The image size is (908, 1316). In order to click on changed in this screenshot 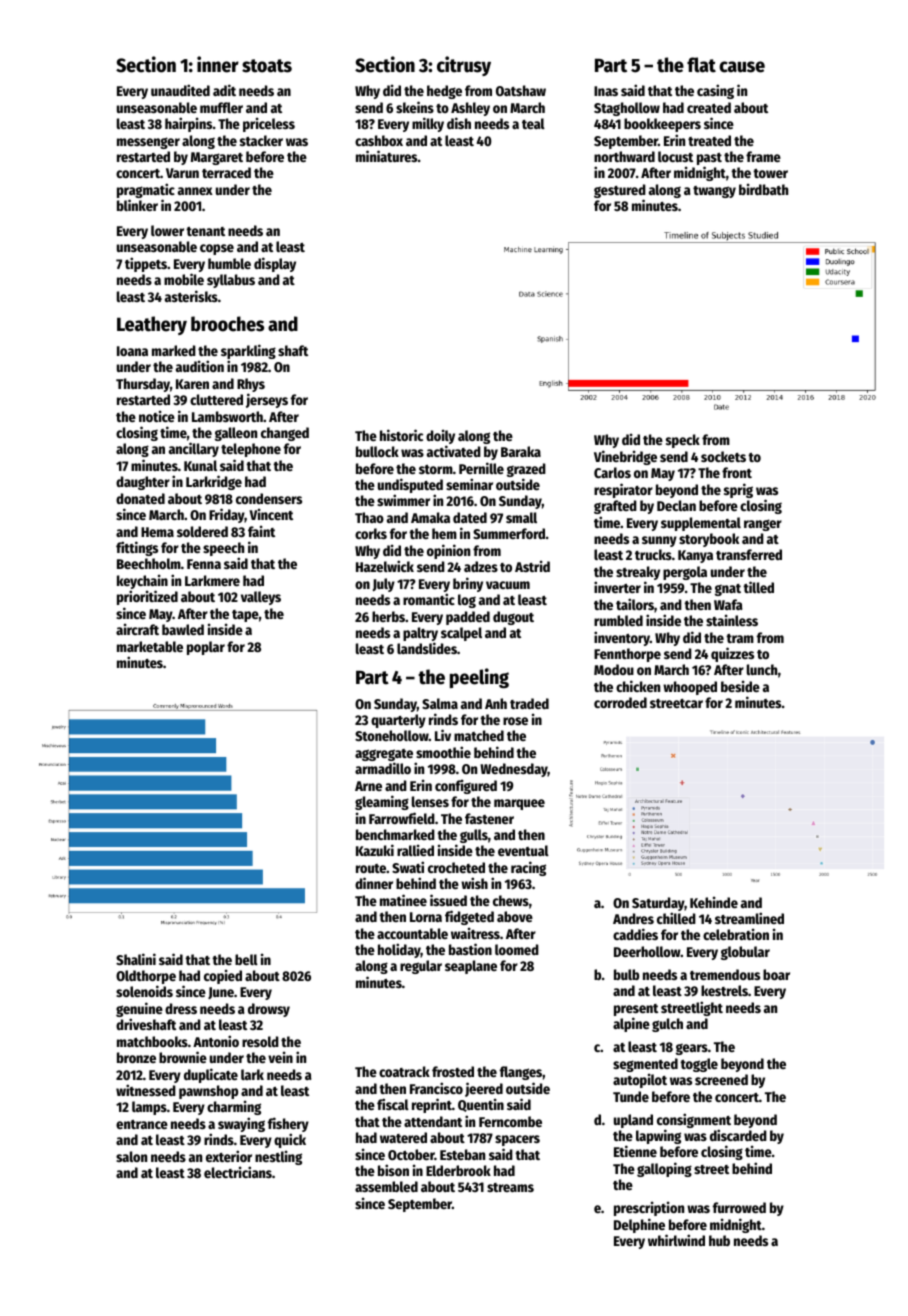, I will do `click(285, 434)`.
